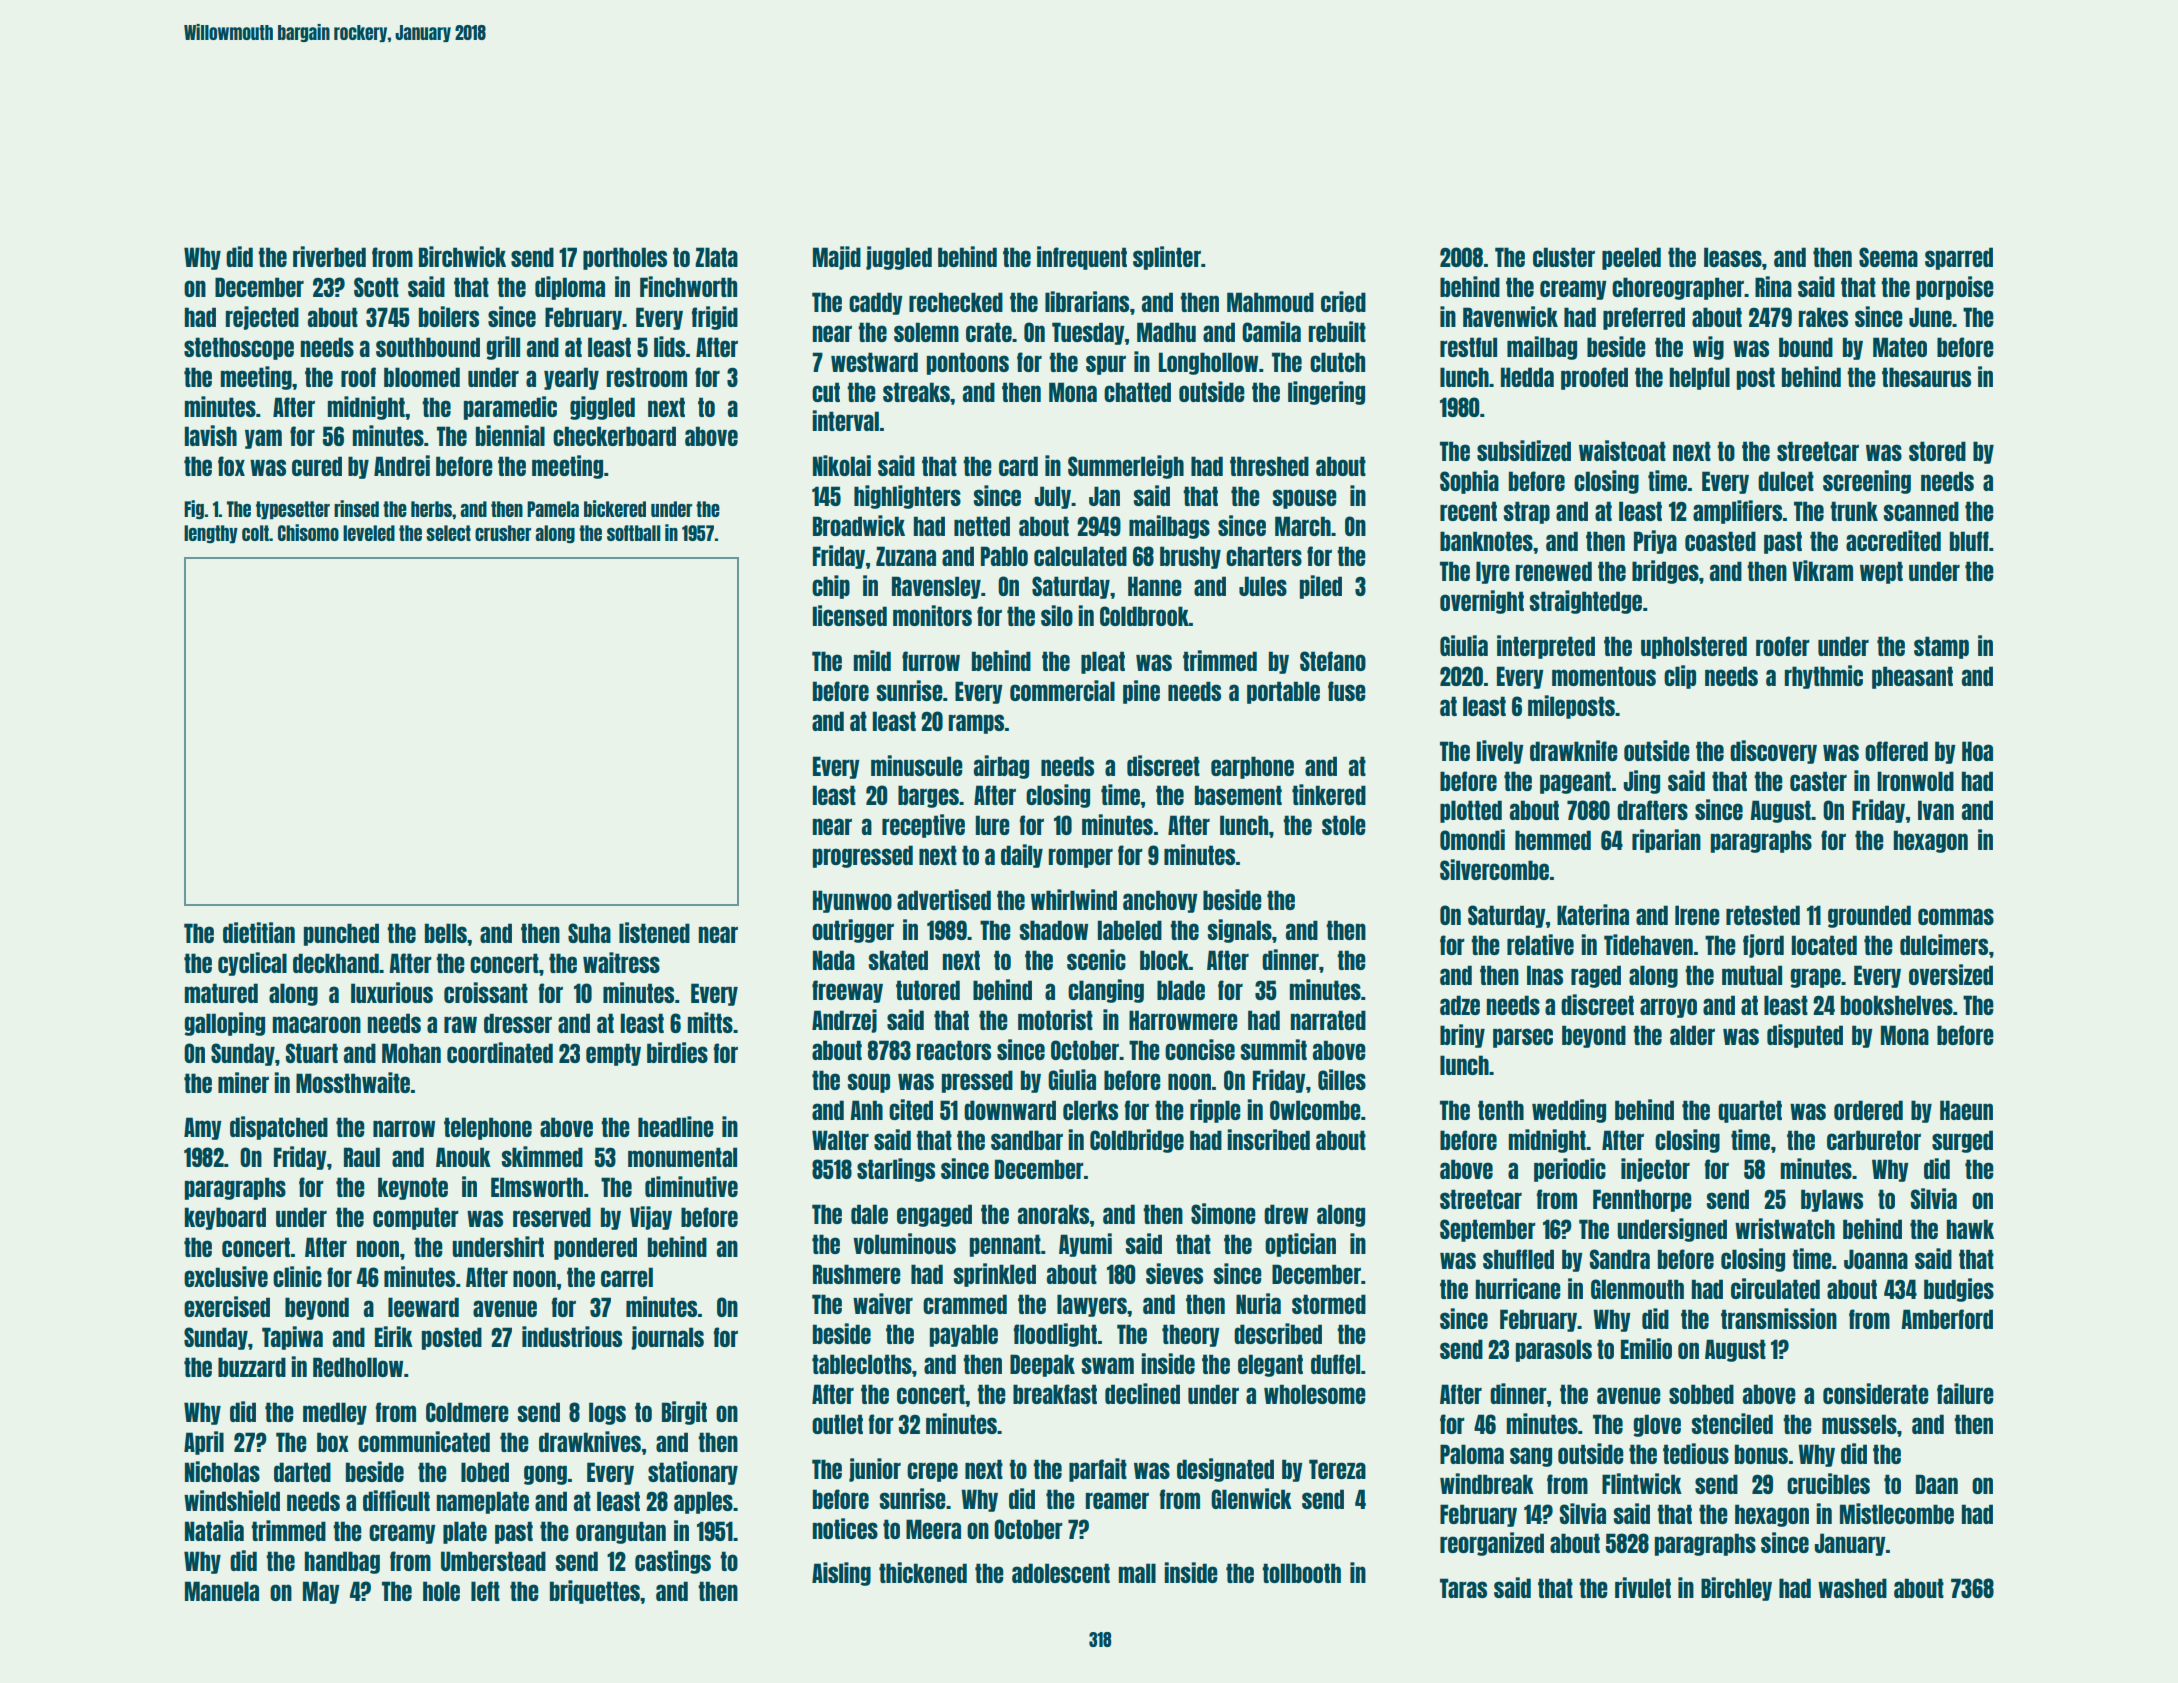 Image resolution: width=2178 pixels, height=1683 pixels. I want to click on Silvercombe, so click(1494, 869).
